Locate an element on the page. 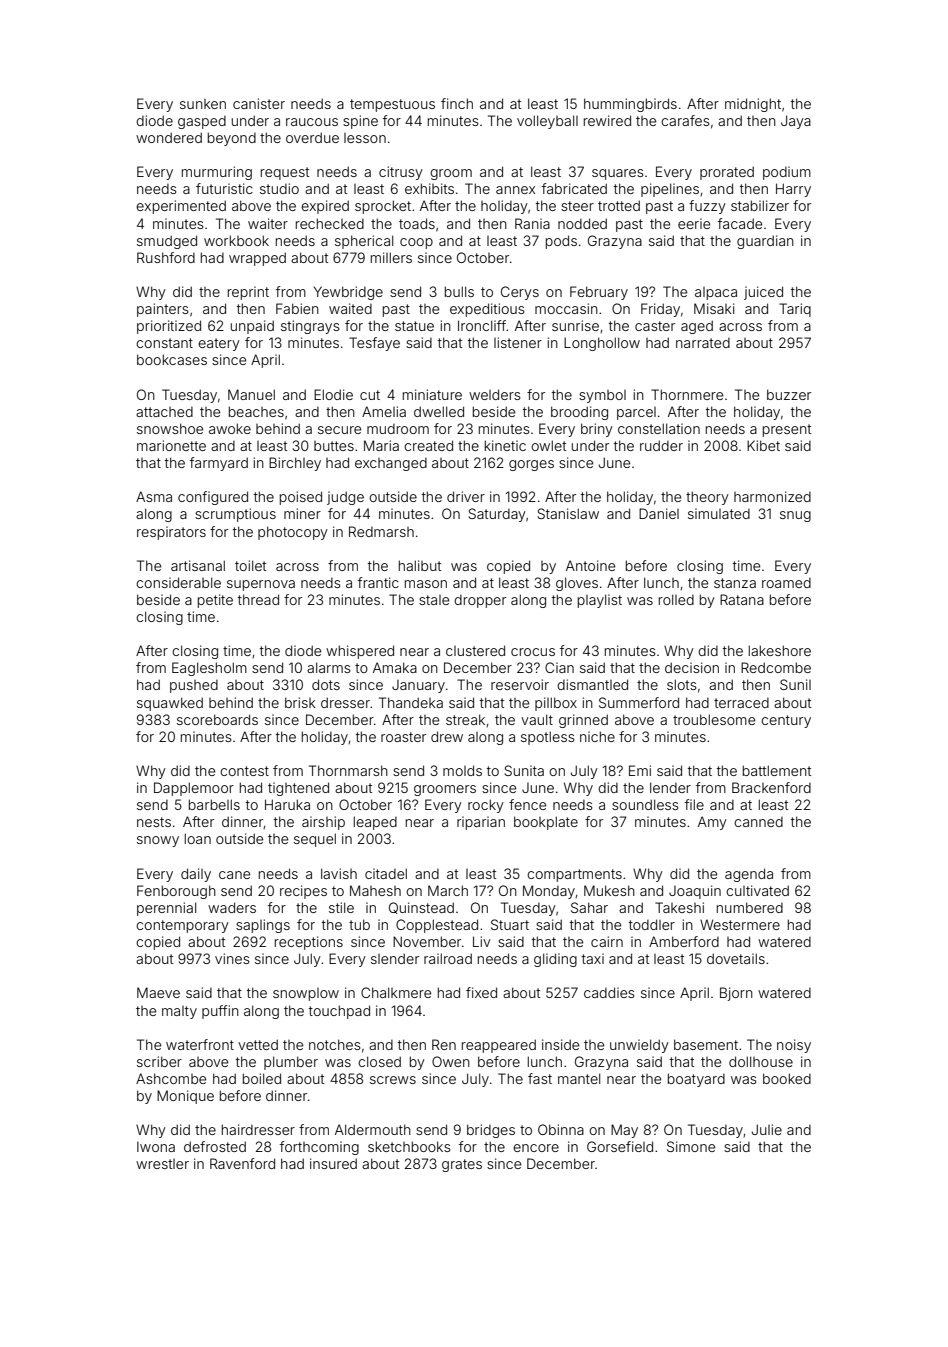  stingrays is located at coordinates (310, 327).
